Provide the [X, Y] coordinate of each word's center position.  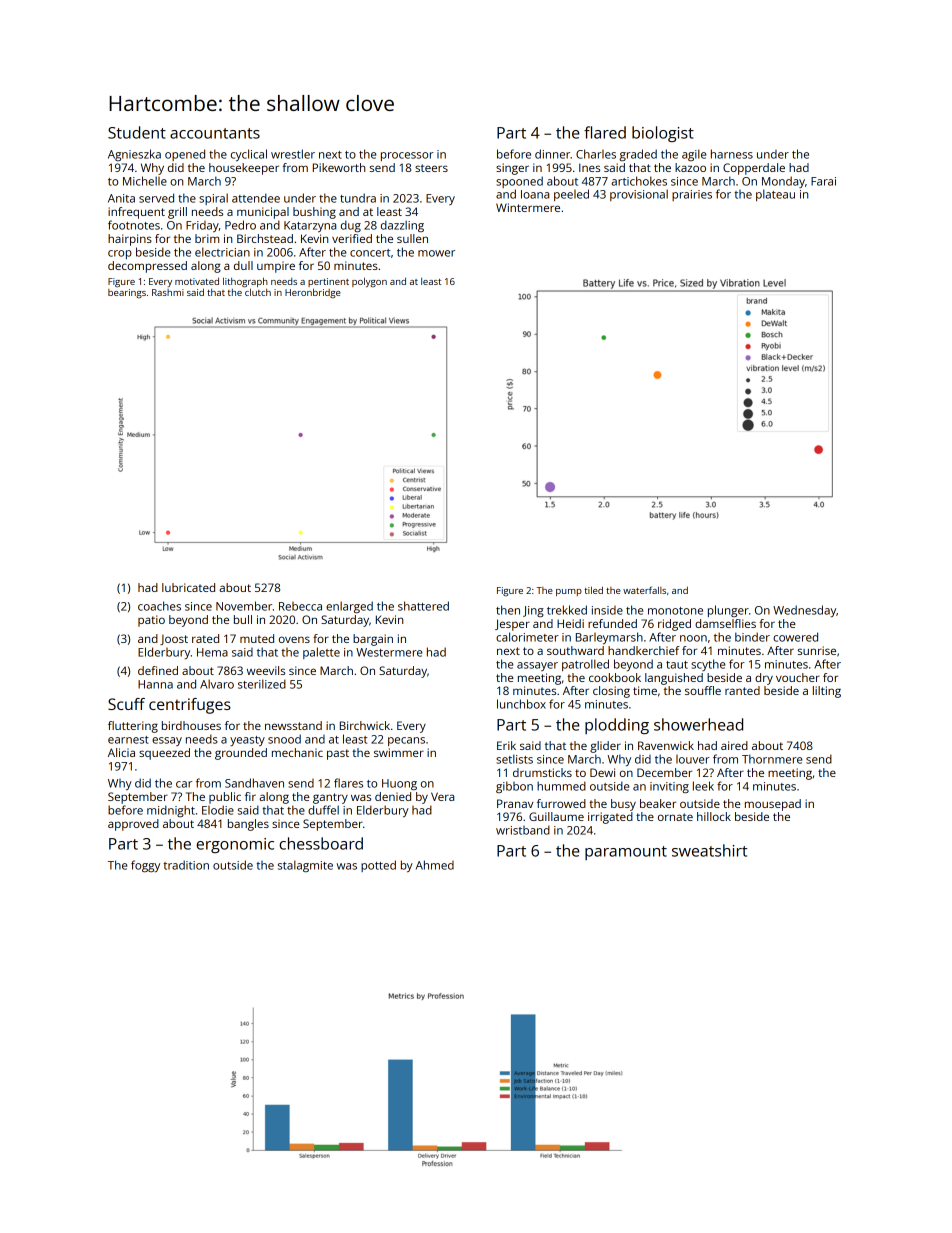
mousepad [773, 805]
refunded [612, 623]
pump [569, 592]
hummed [561, 786]
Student [137, 132]
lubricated [188, 587]
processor [407, 156]
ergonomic [235, 845]
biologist [663, 134]
